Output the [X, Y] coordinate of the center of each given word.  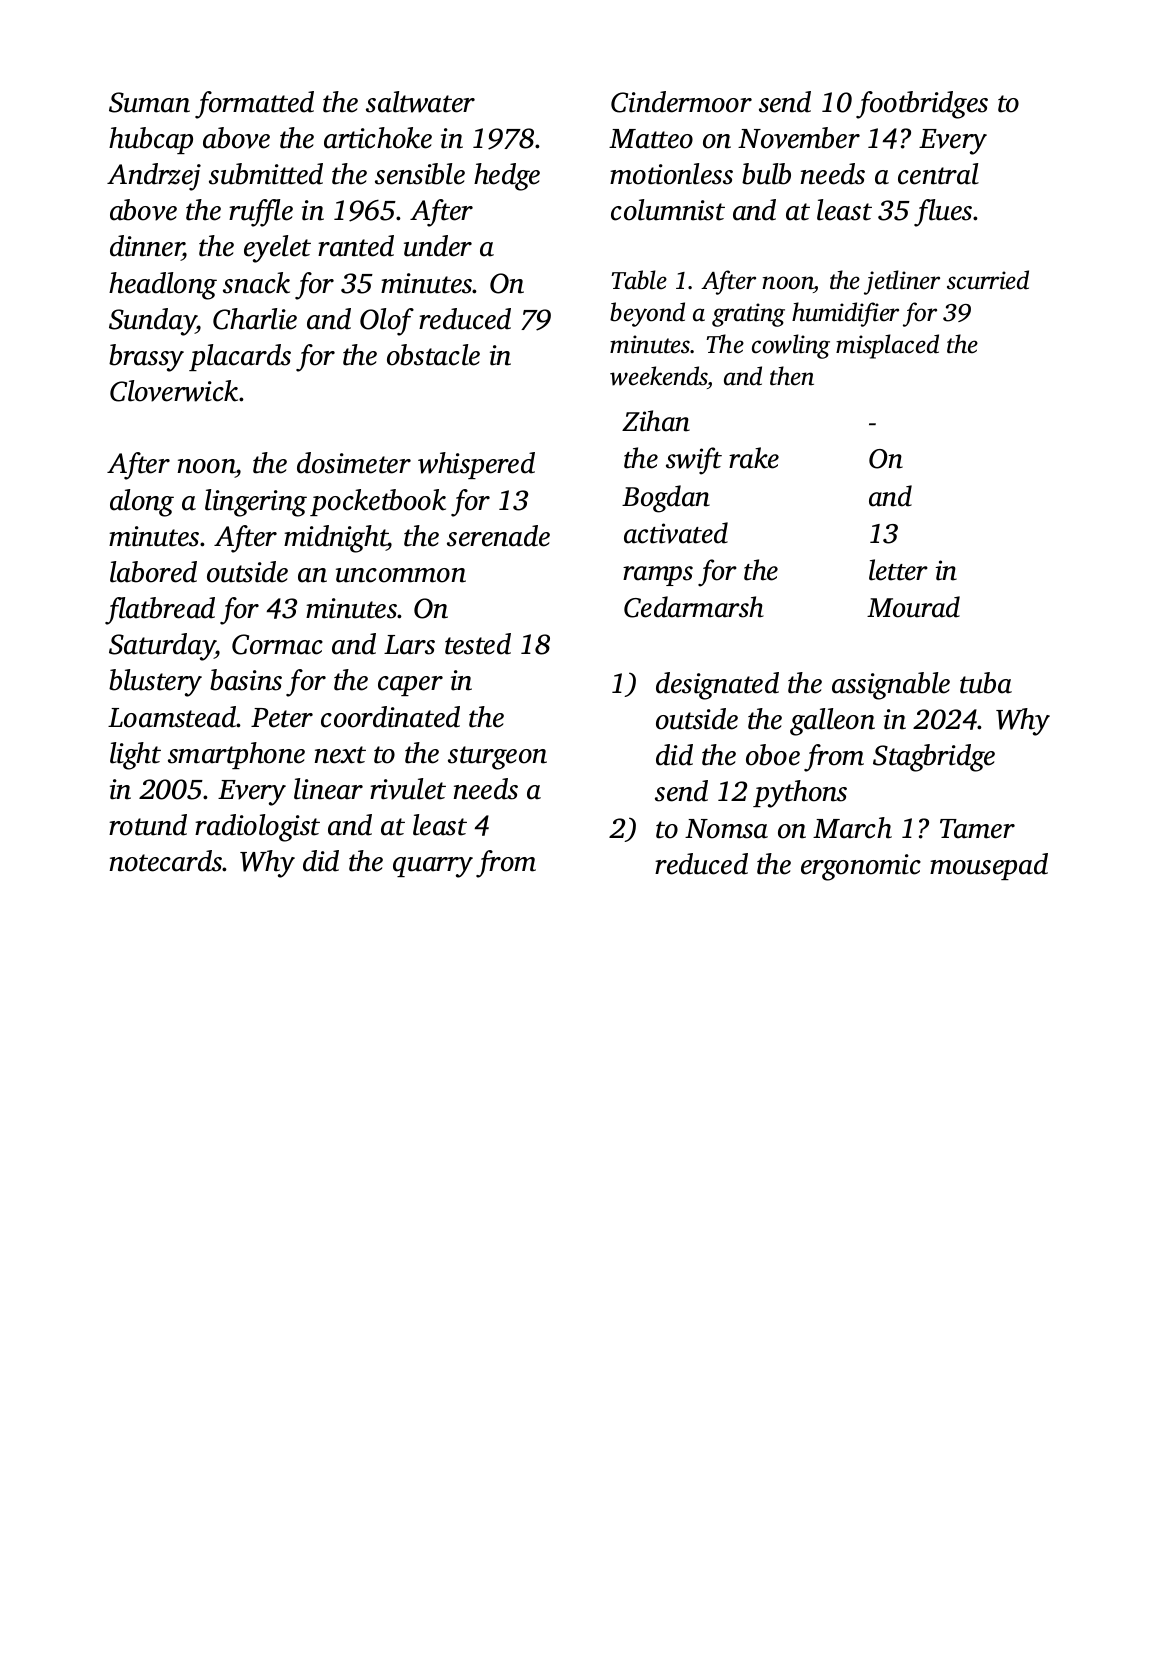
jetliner [902, 282]
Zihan [656, 421]
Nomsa [726, 829]
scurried [988, 280]
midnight [336, 539]
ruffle [261, 213]
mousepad [989, 866]
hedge [507, 177]
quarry [433, 867]
